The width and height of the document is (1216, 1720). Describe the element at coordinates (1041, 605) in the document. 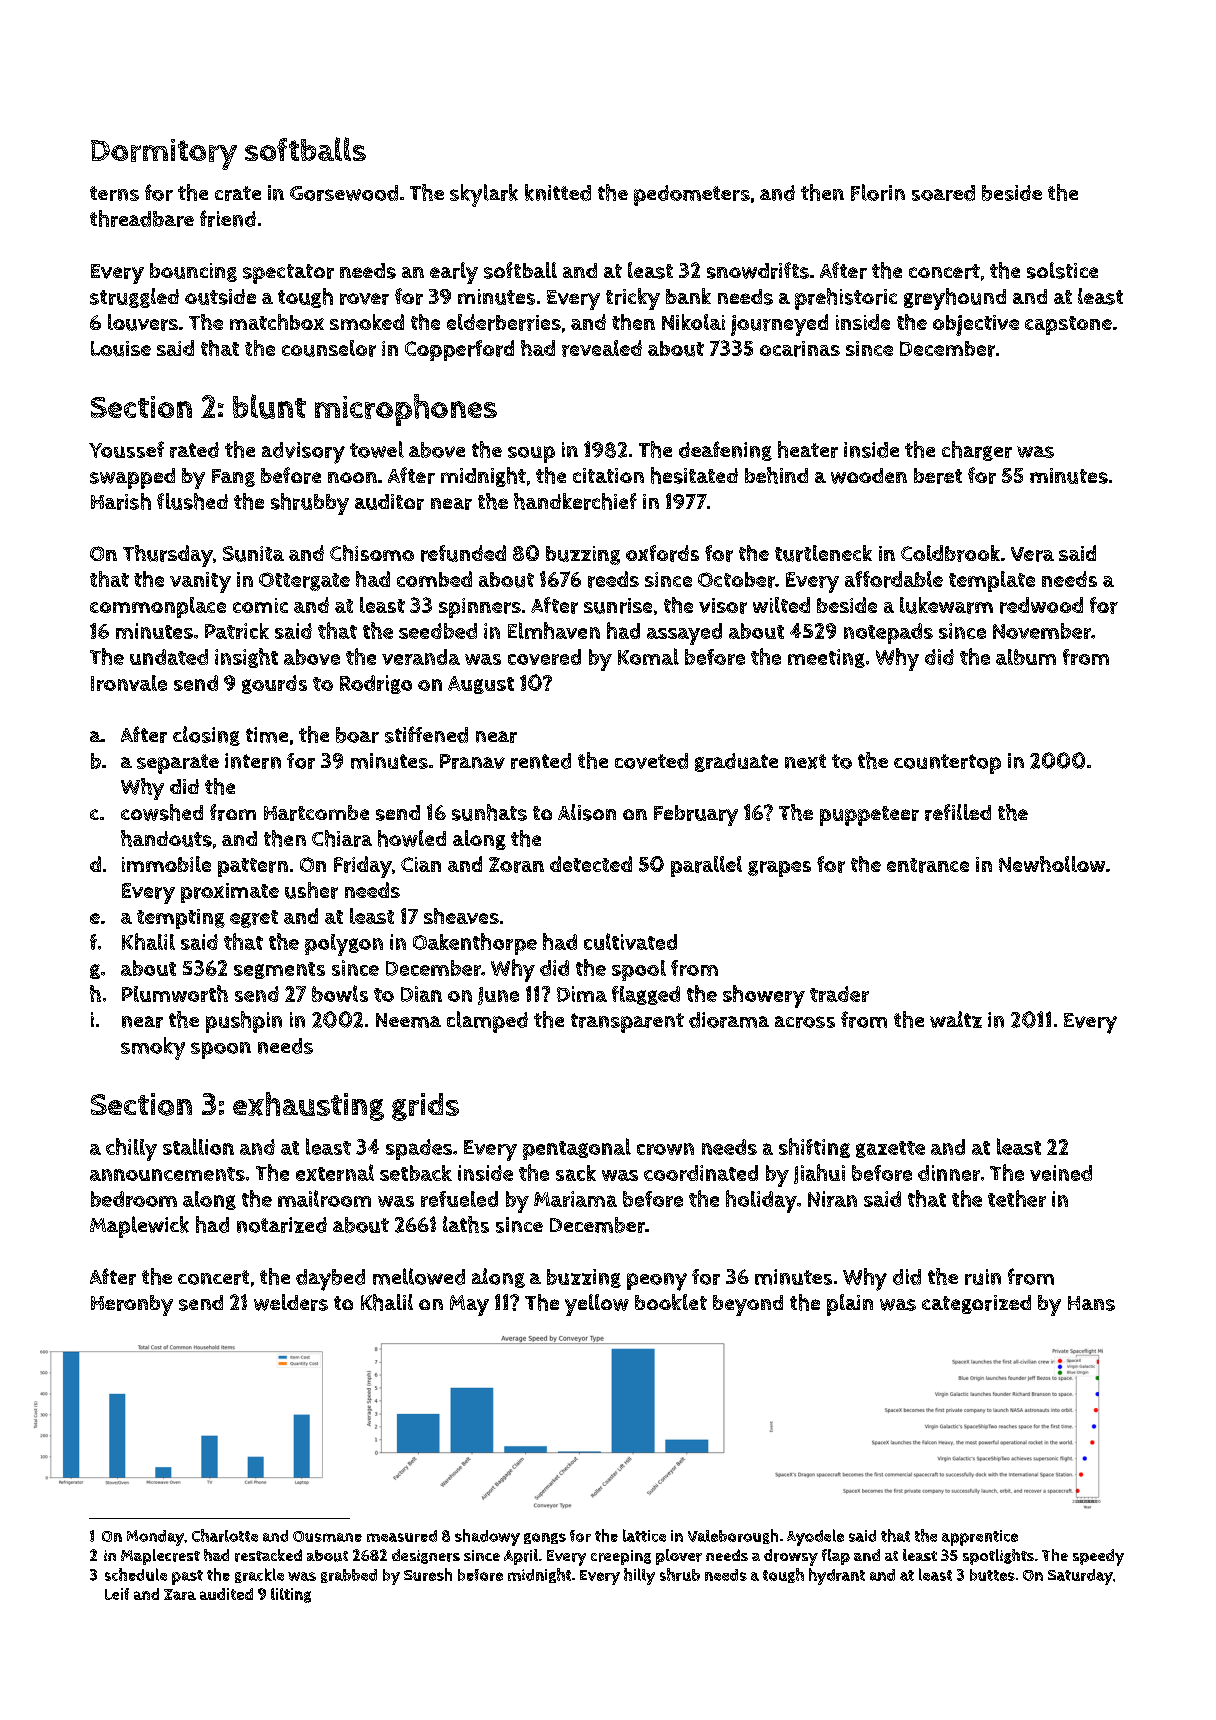

I see `redwood` at that location.
